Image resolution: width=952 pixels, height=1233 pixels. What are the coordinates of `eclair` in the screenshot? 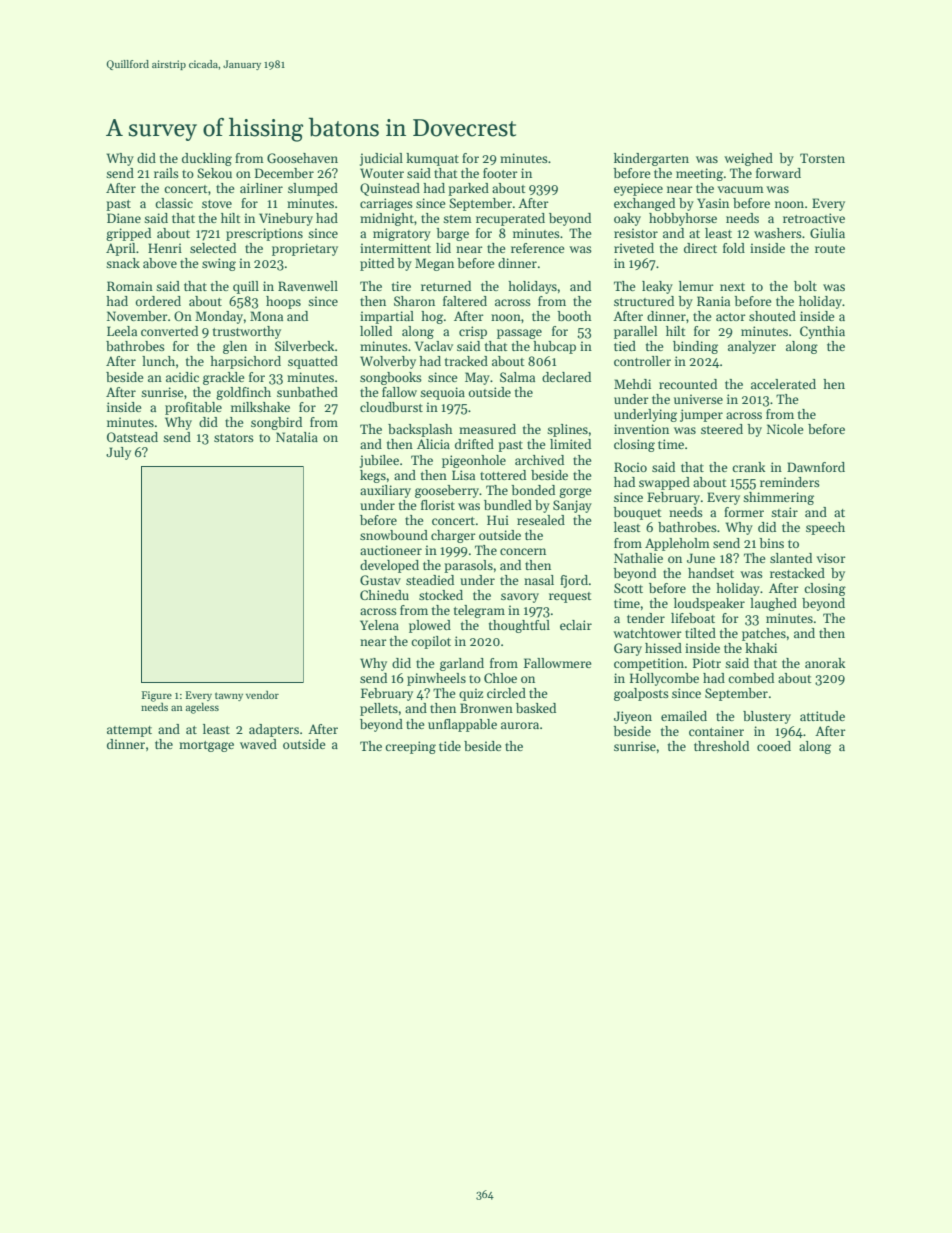 It's located at (576, 625).
